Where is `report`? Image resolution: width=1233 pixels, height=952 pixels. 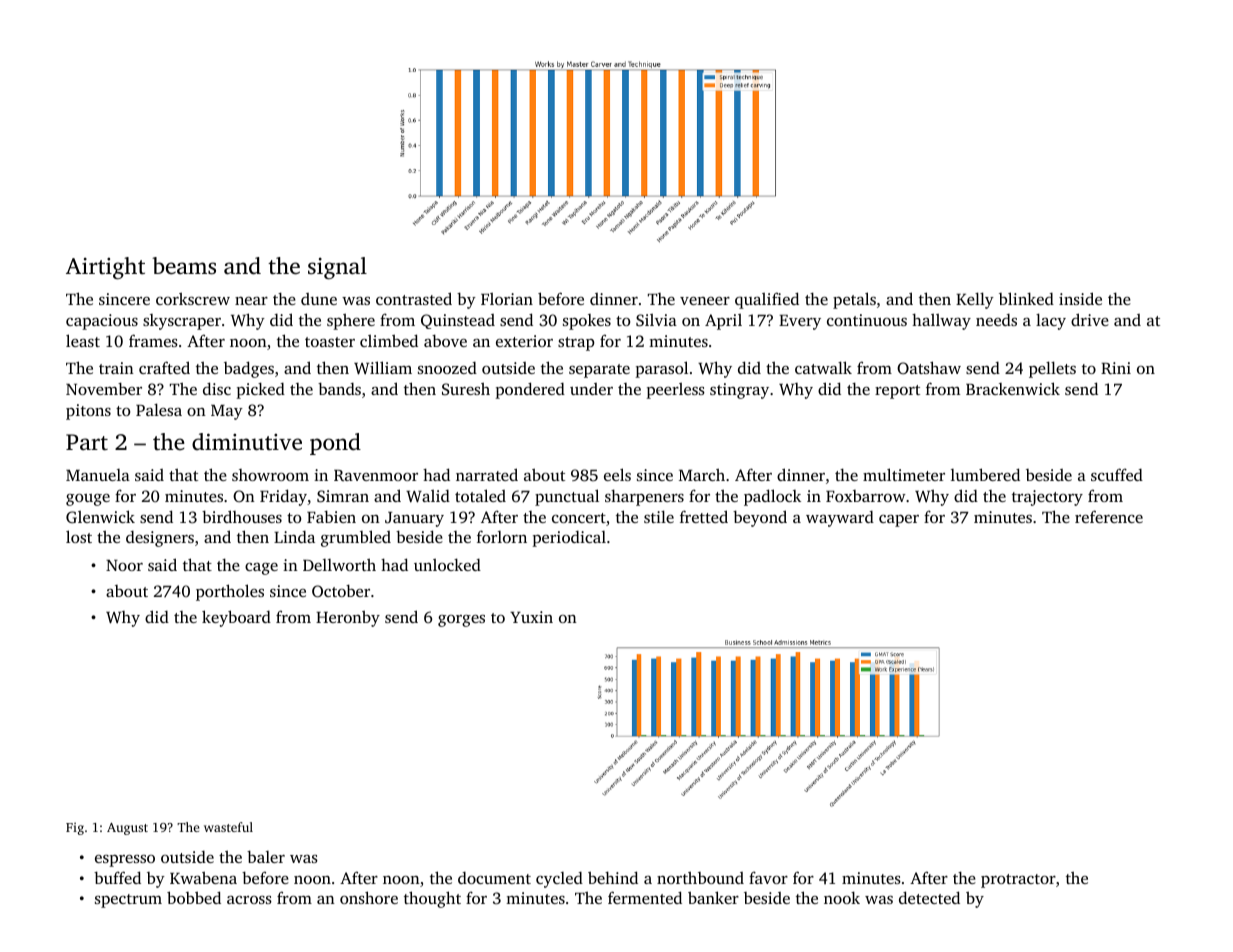 report is located at coordinates (897, 392).
